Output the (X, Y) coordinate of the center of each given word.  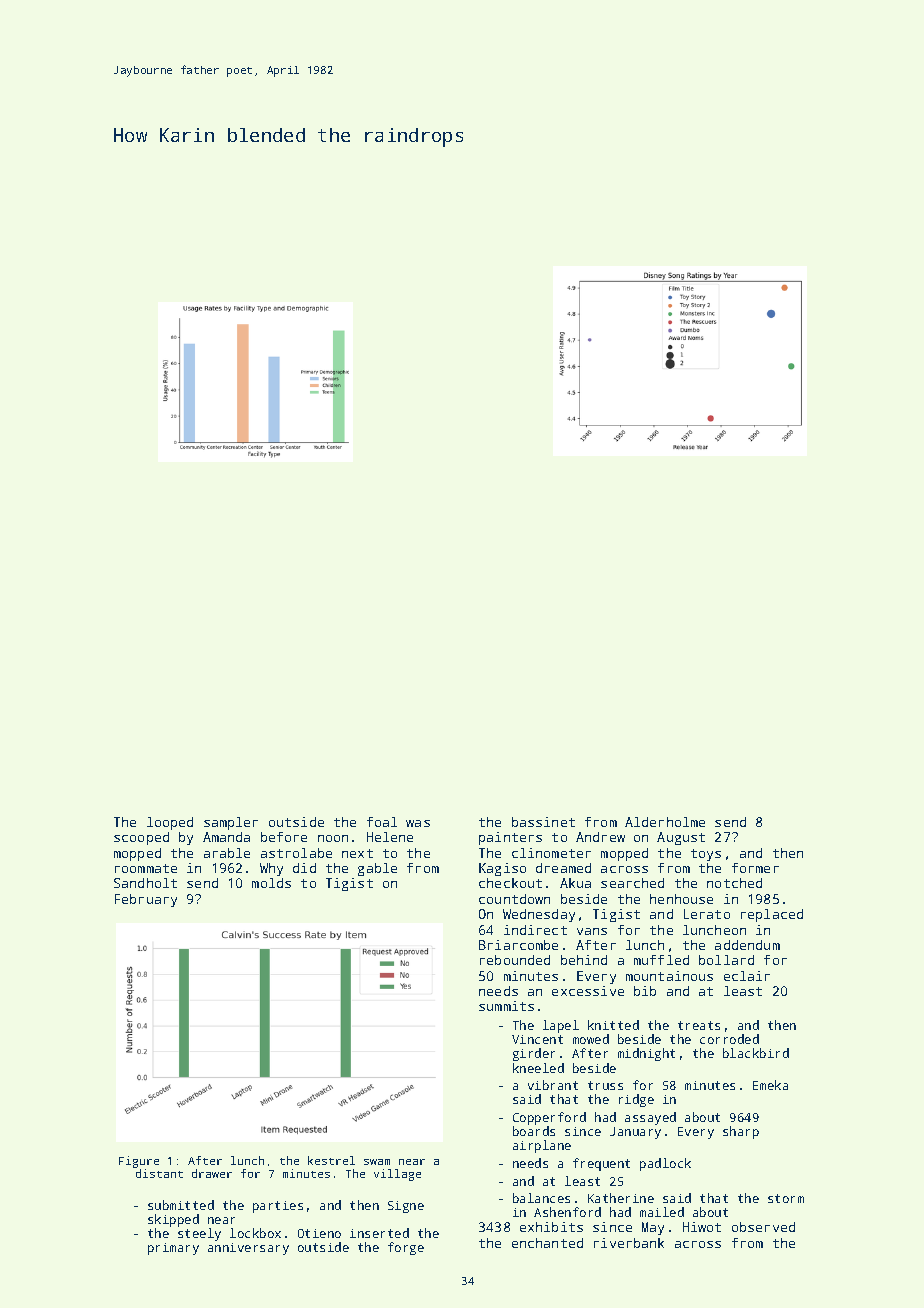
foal (382, 822)
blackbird (756, 1053)
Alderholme (665, 822)
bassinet (543, 822)
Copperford (549, 1118)
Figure (139, 1162)
